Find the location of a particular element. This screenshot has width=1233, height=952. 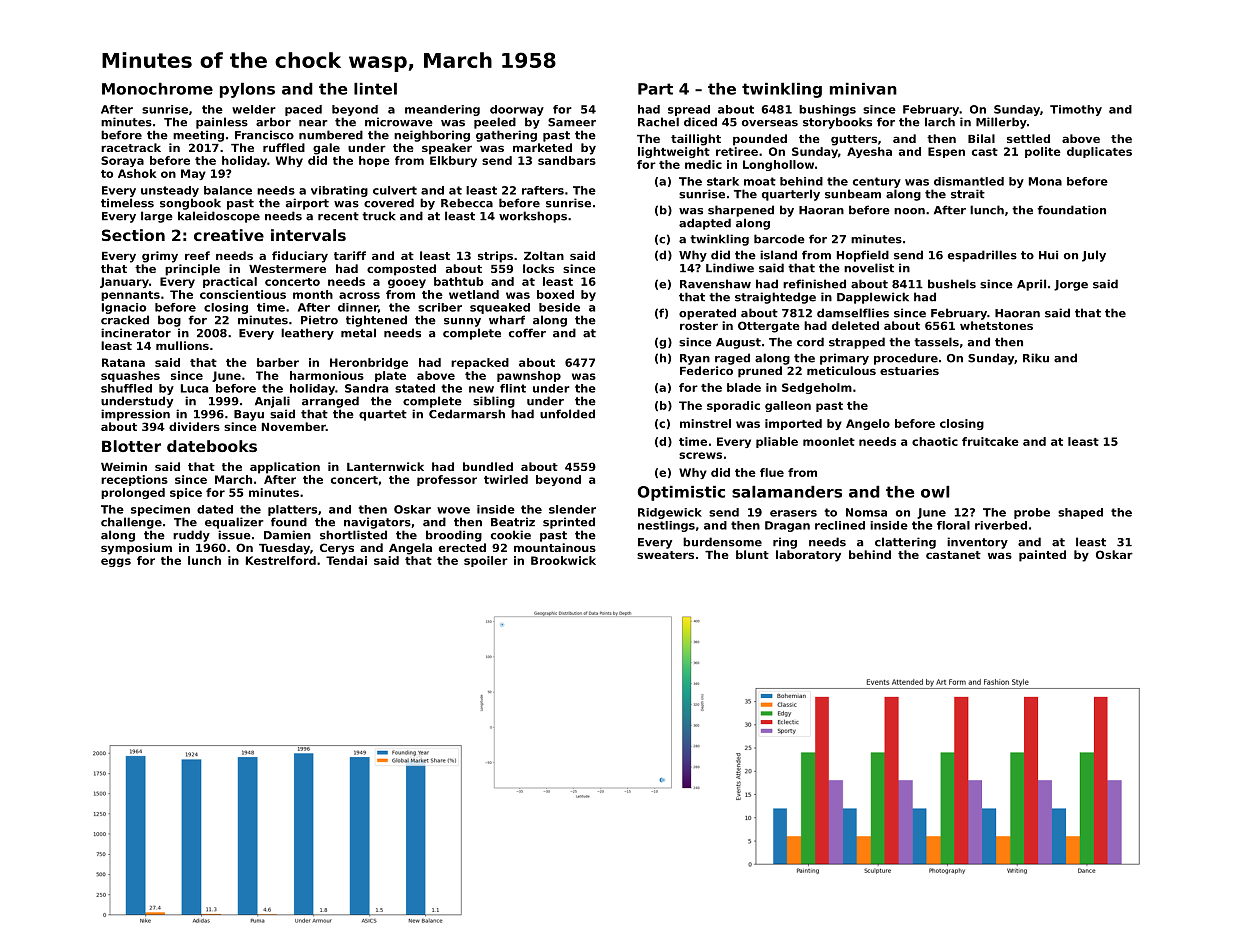

larch is located at coordinates (940, 122).
